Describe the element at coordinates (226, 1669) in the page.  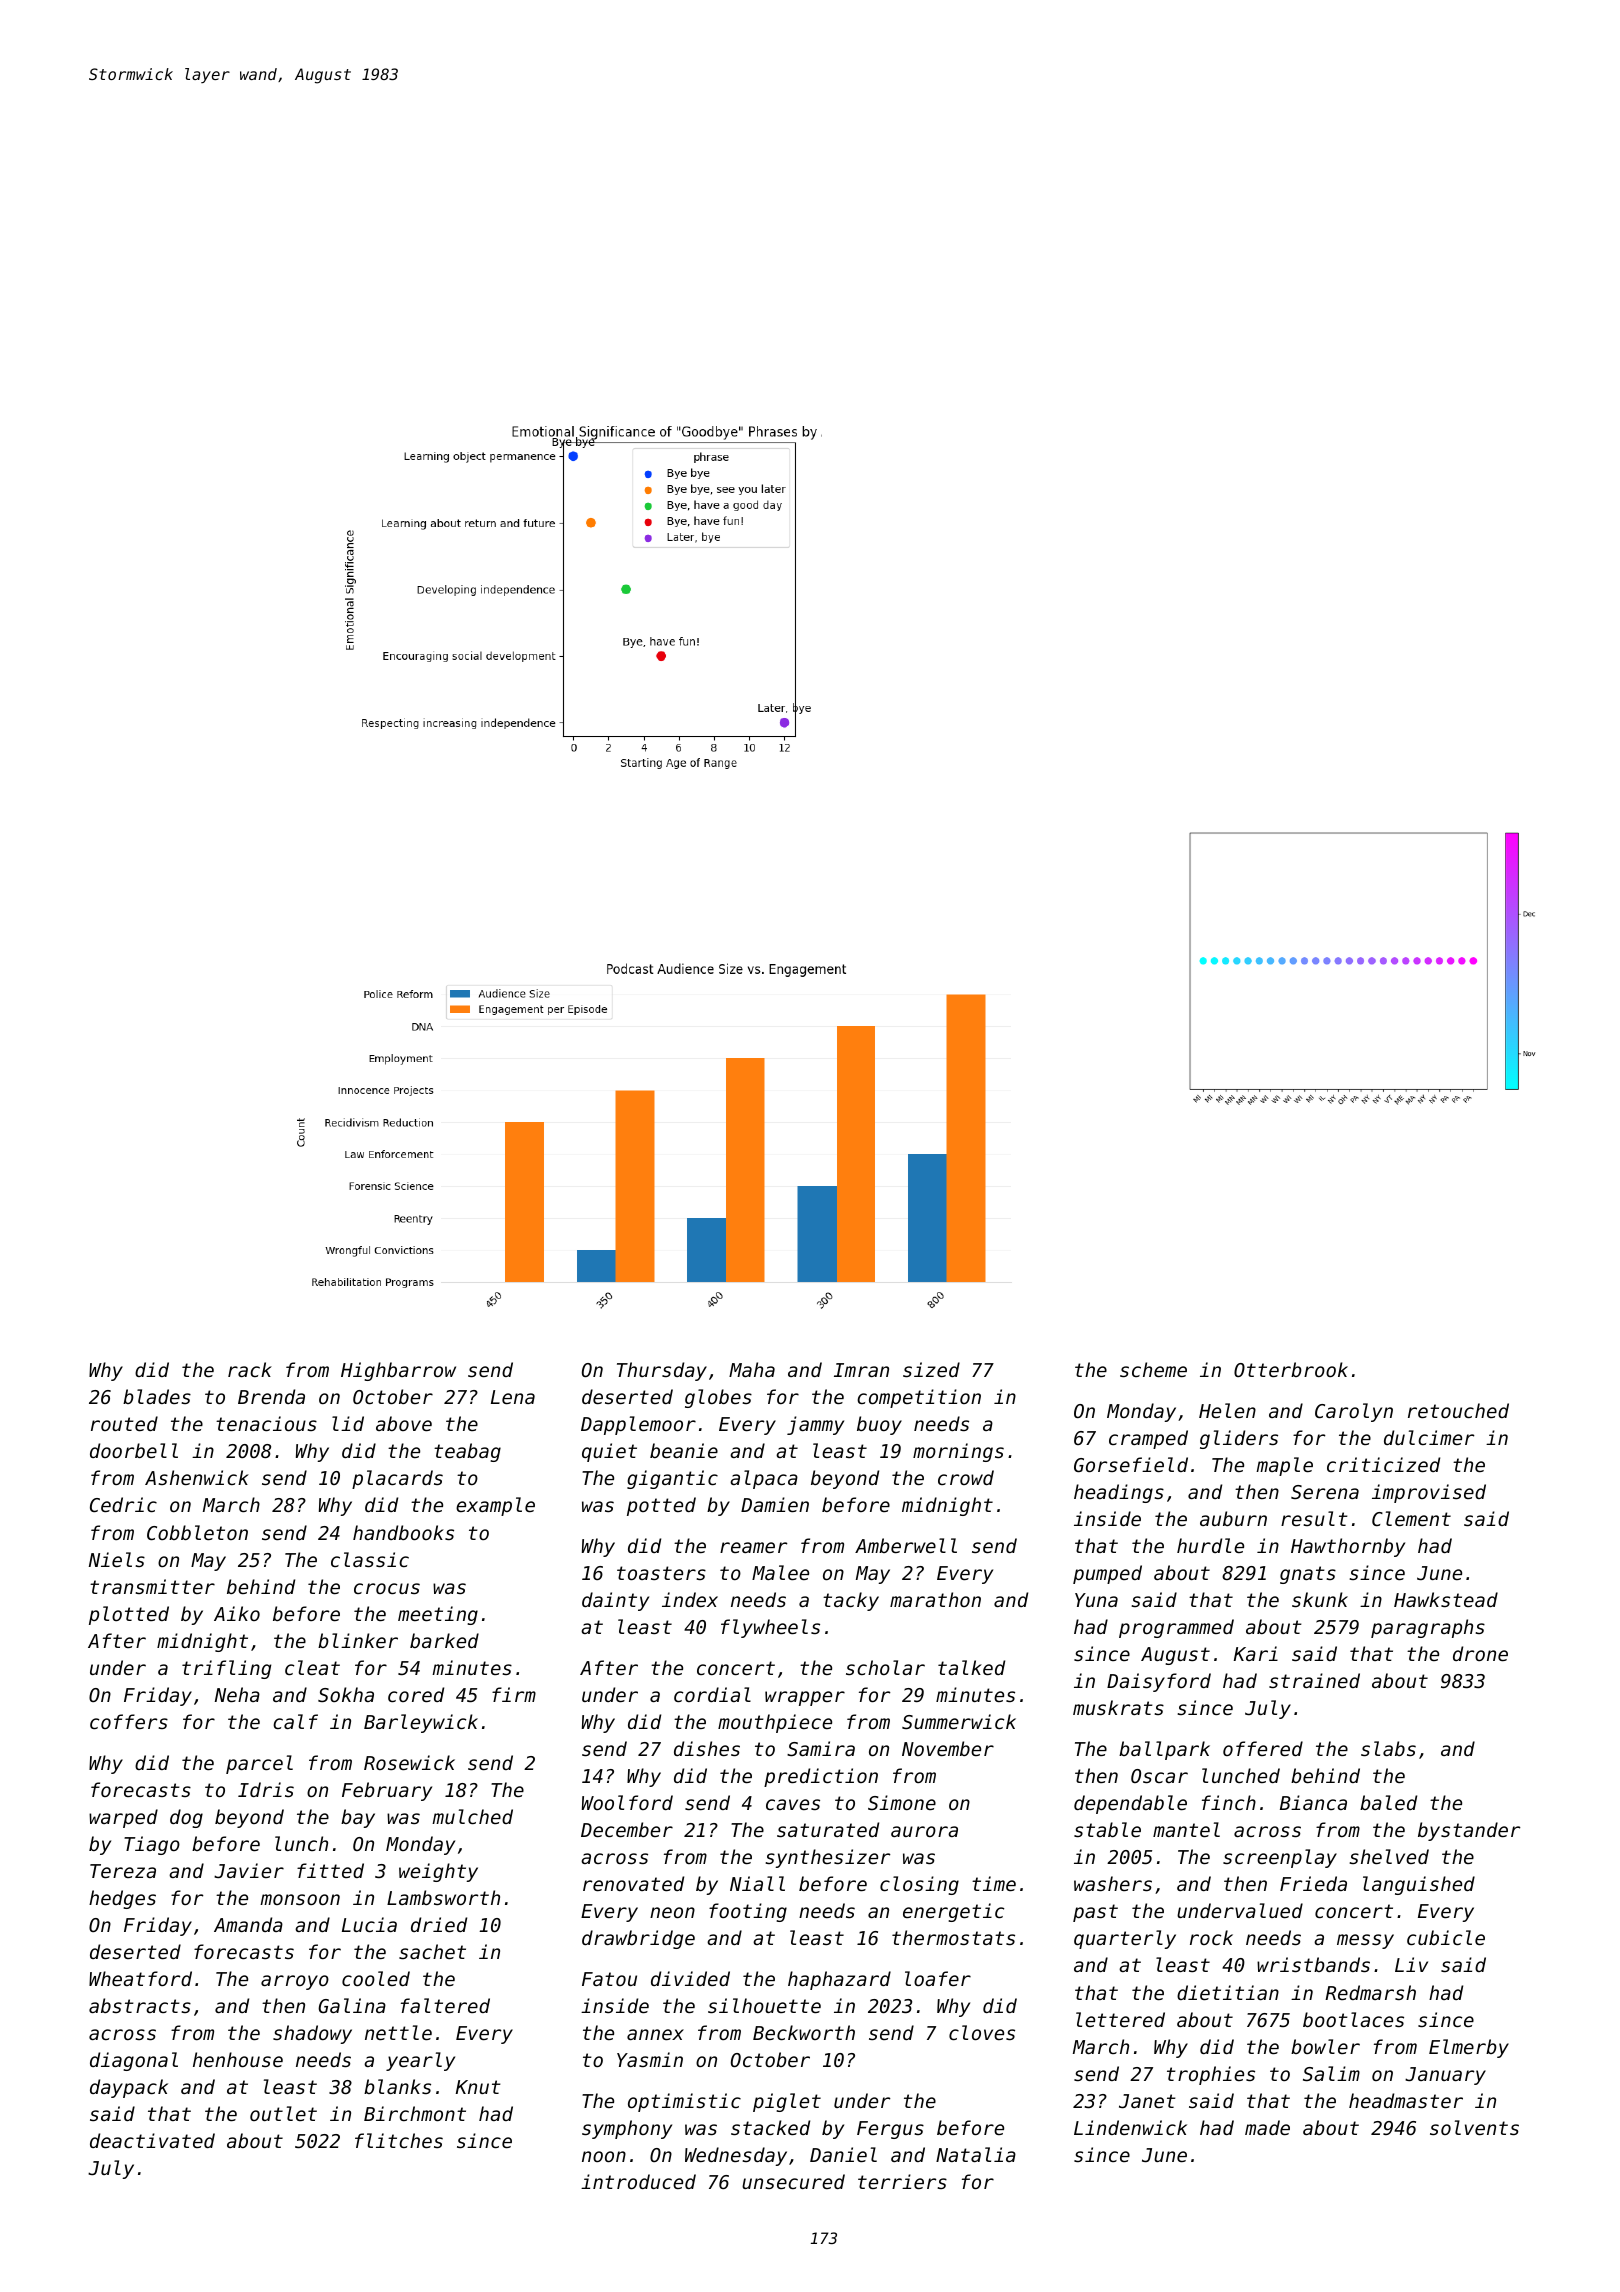
I see `trifling` at that location.
